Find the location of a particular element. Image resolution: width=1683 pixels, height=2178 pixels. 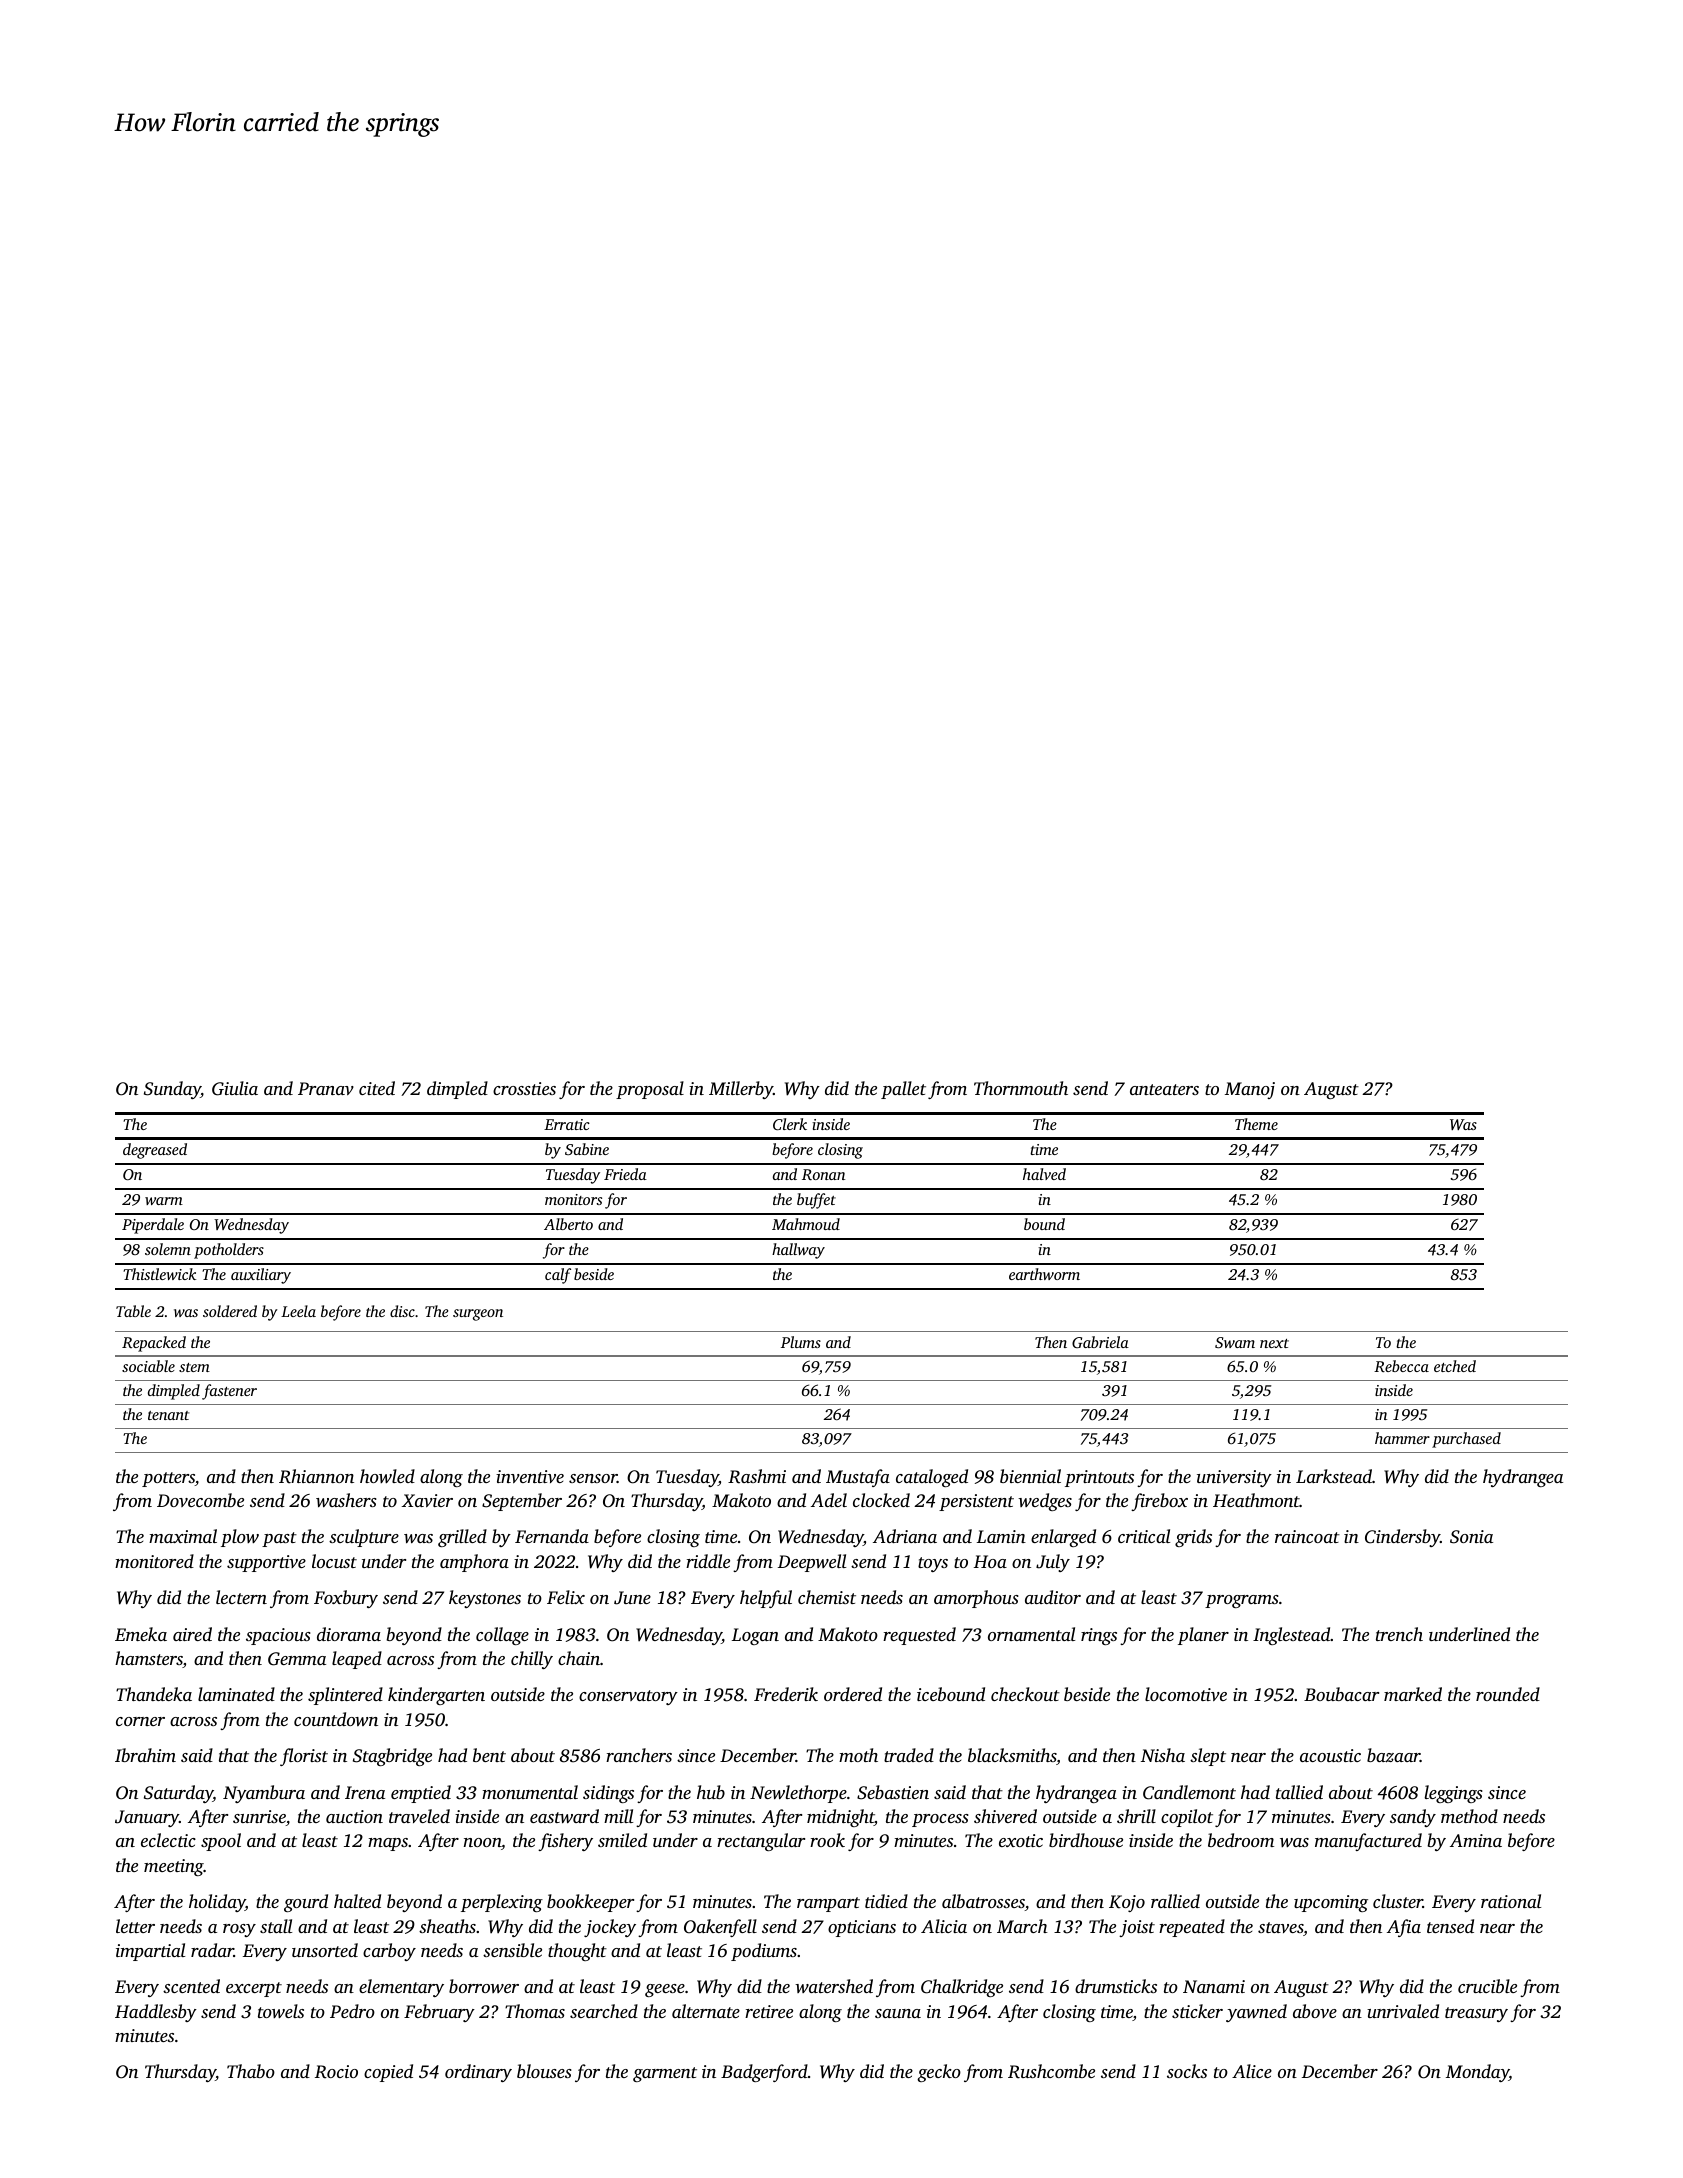

Gabriela is located at coordinates (1100, 1342).
